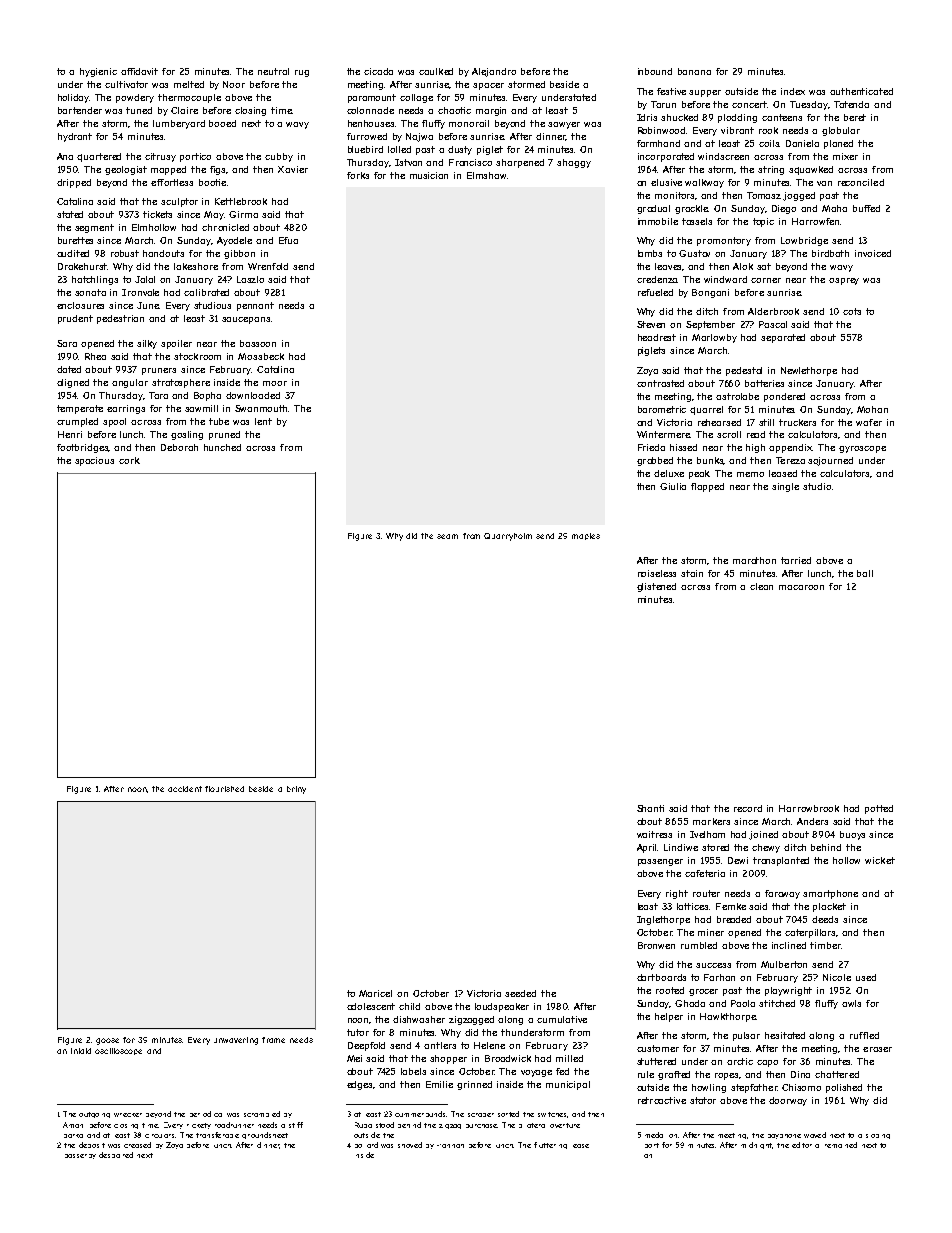 This screenshot has width=952, height=1233. Describe the element at coordinates (841, 1145) in the screenshot. I see `remained` at that location.
